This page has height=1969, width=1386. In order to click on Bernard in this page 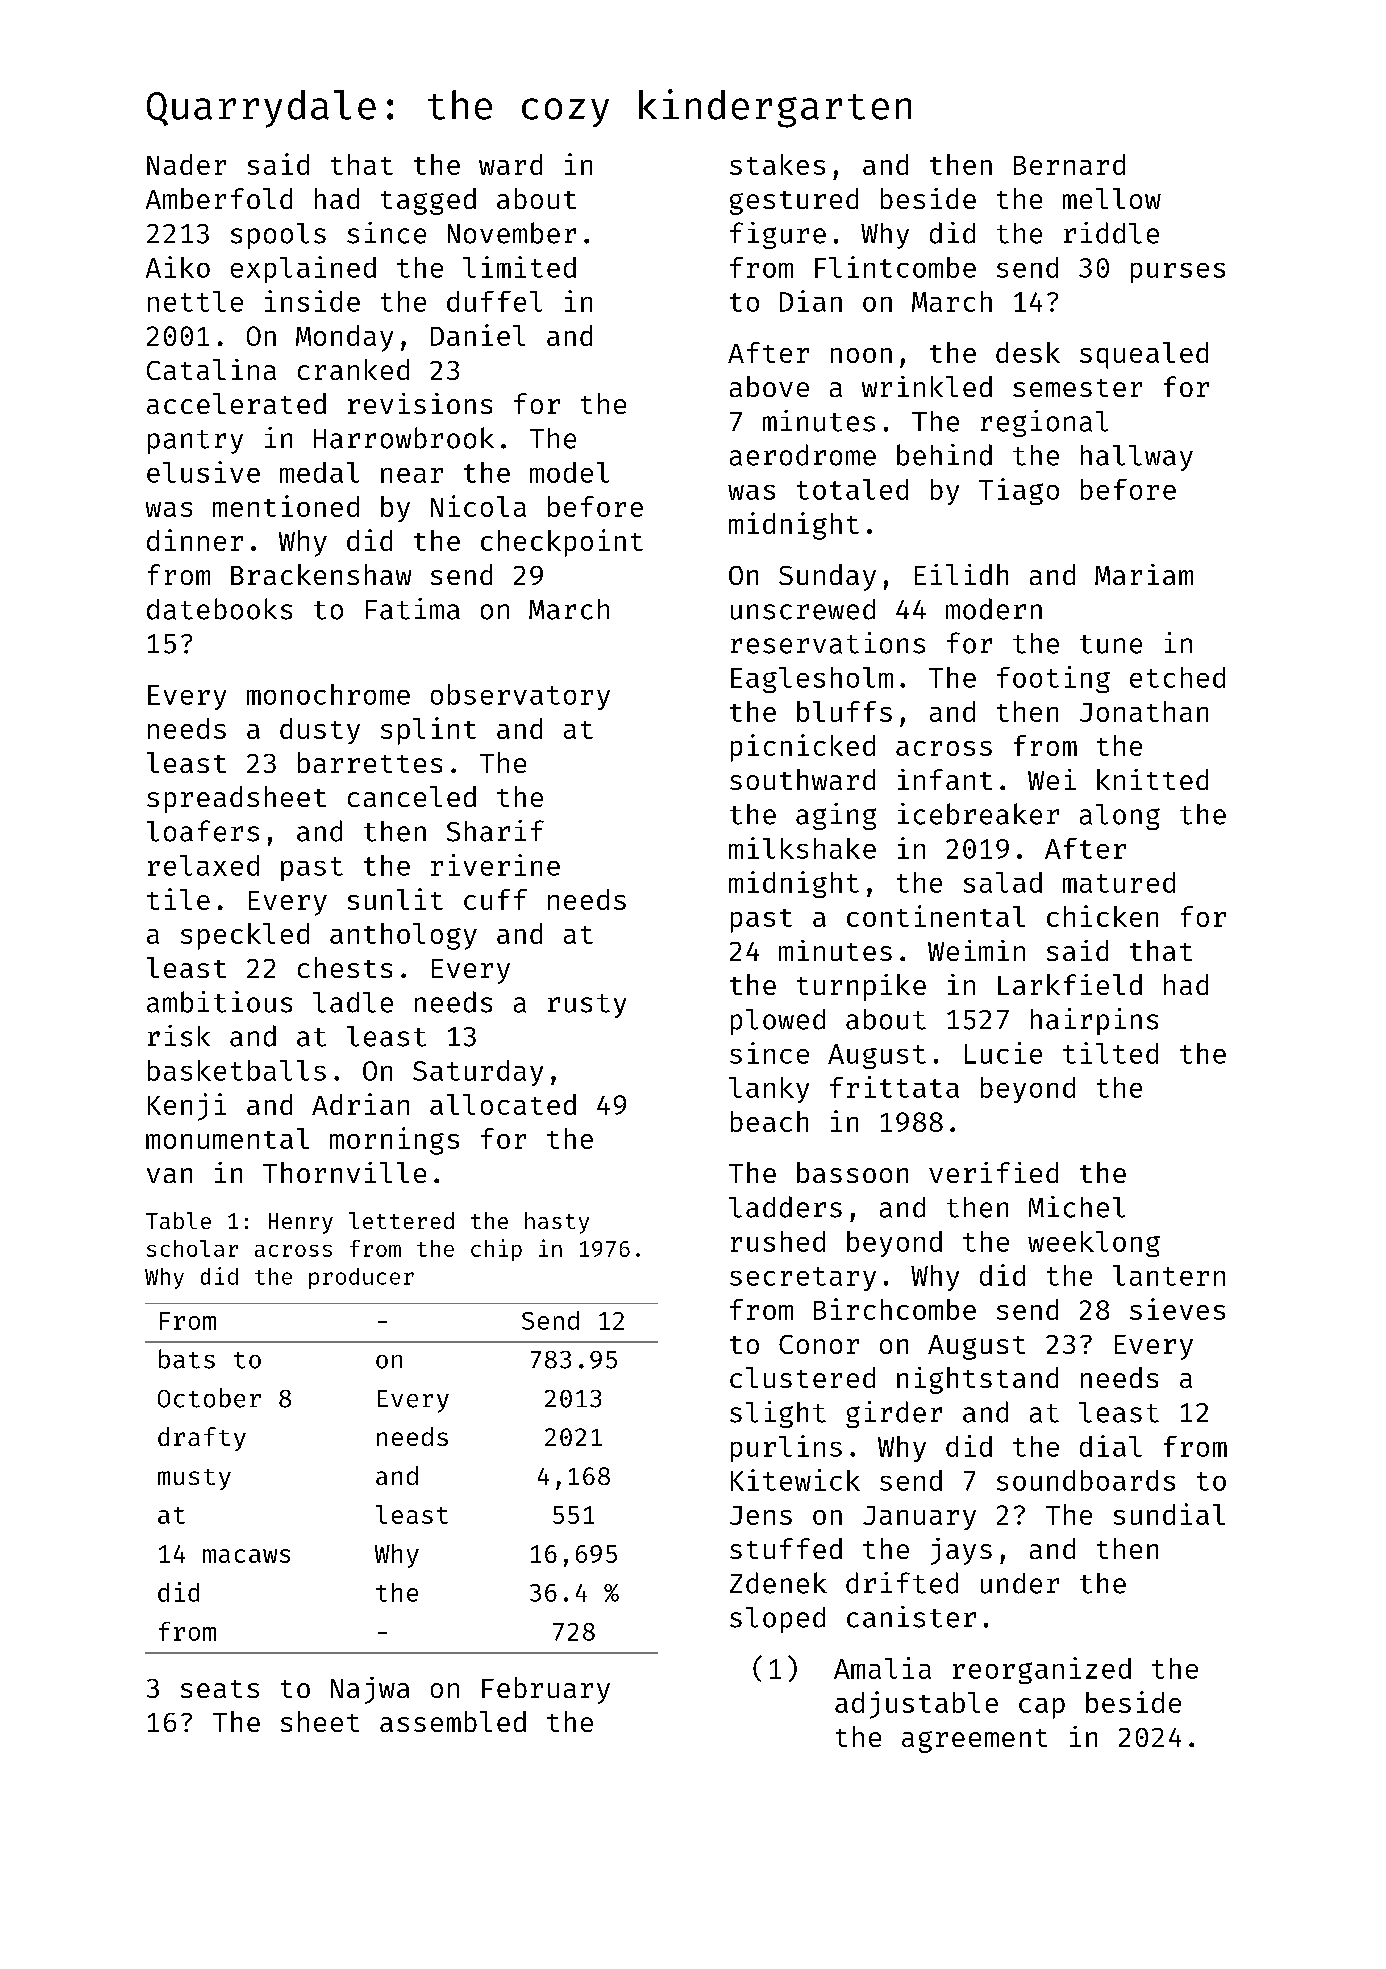, I will do `click(1069, 164)`.
